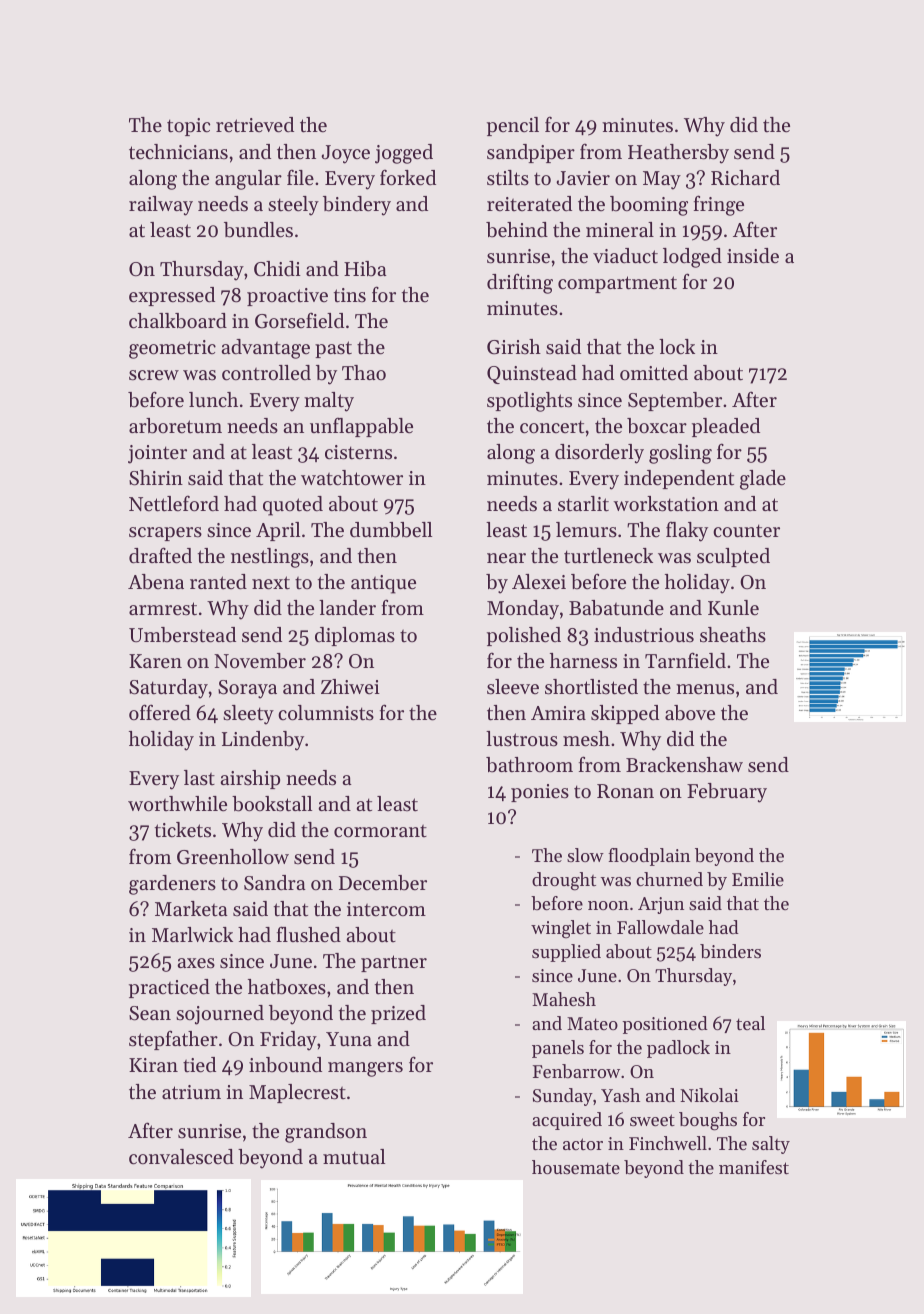 Image resolution: width=924 pixels, height=1314 pixels. Describe the element at coordinates (753, 256) in the document. I see `inside` at that location.
